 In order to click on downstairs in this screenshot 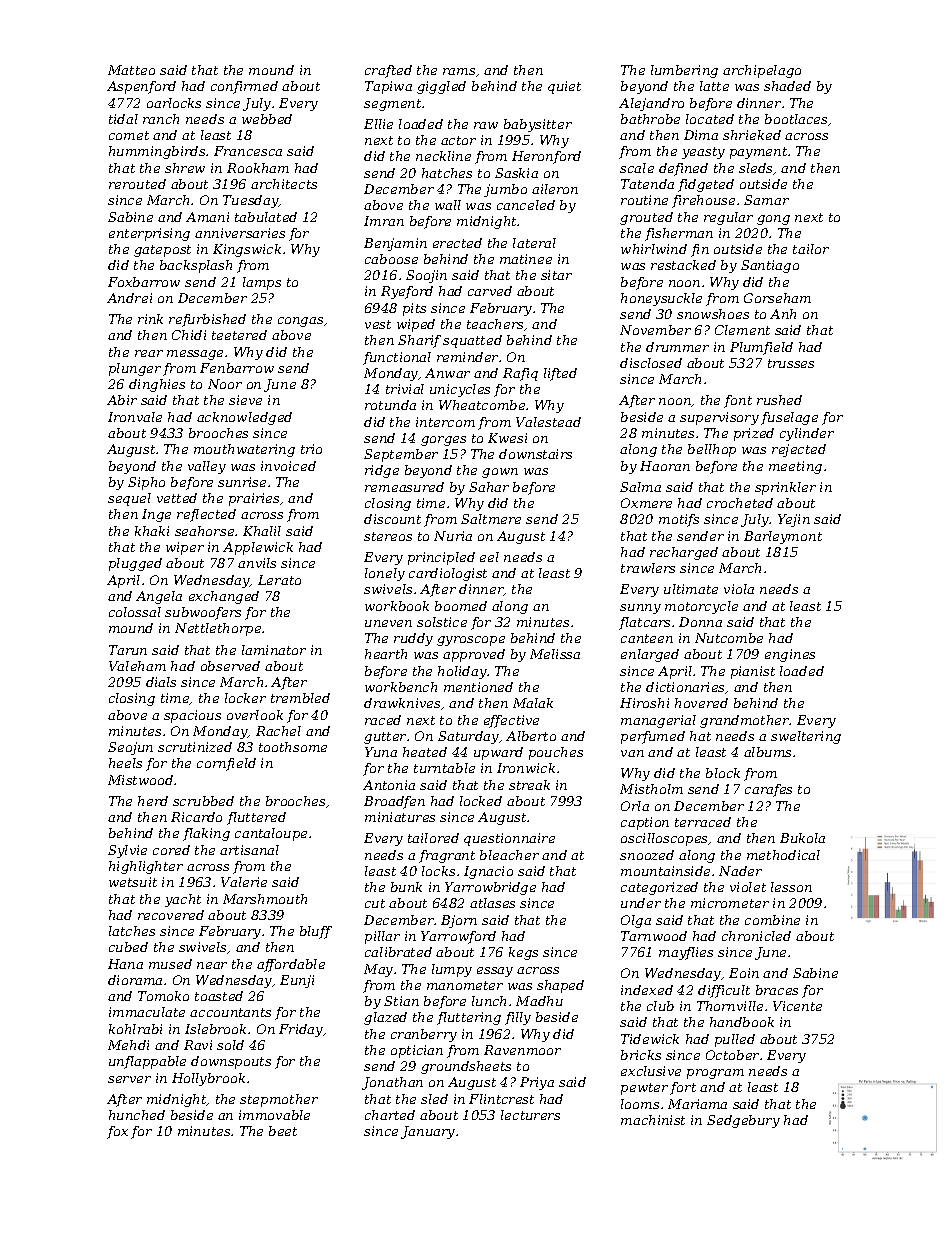, I will do `click(535, 454)`.
